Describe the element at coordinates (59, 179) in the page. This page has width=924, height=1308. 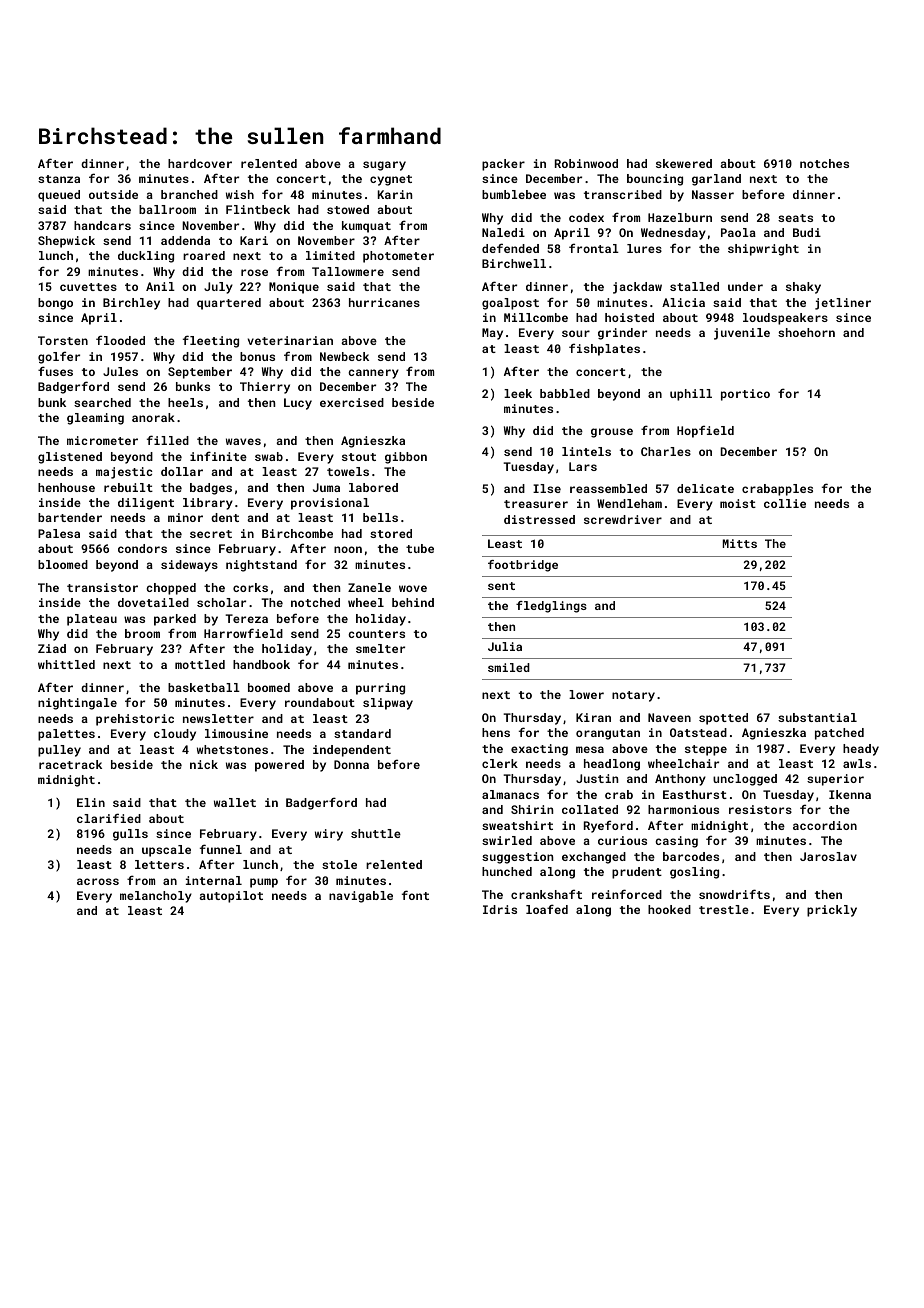
I see `stanza` at that location.
